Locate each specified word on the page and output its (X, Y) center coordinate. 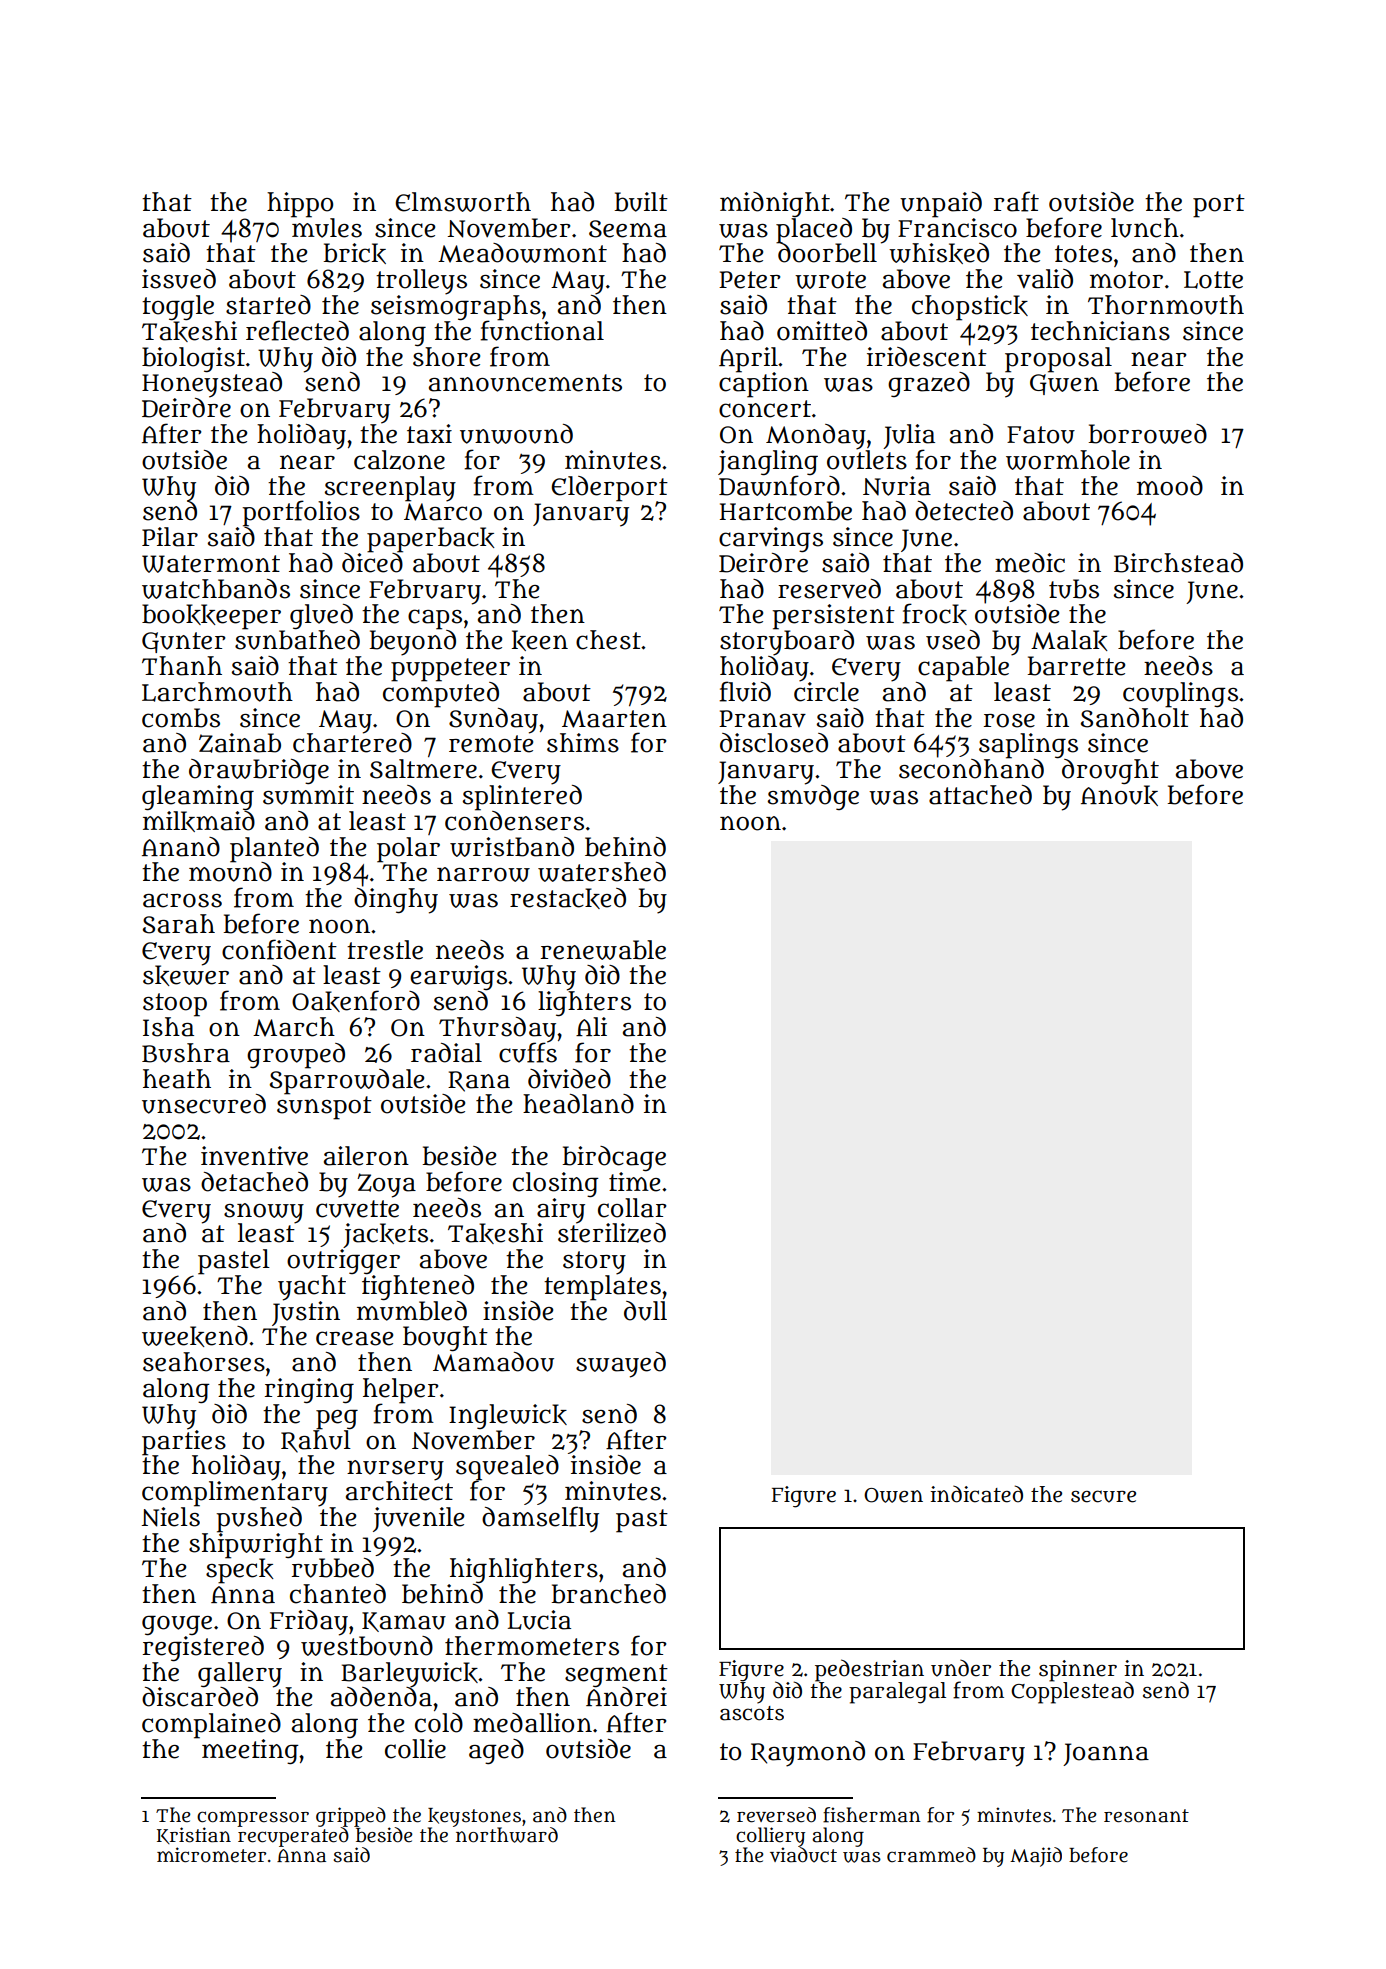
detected (964, 511)
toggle (178, 307)
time (634, 1182)
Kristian (194, 1835)
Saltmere (423, 769)
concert (765, 409)
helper (400, 1390)
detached (254, 1182)
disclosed (774, 743)
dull (645, 1311)
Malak (1069, 640)
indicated (977, 1494)
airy (561, 1210)
